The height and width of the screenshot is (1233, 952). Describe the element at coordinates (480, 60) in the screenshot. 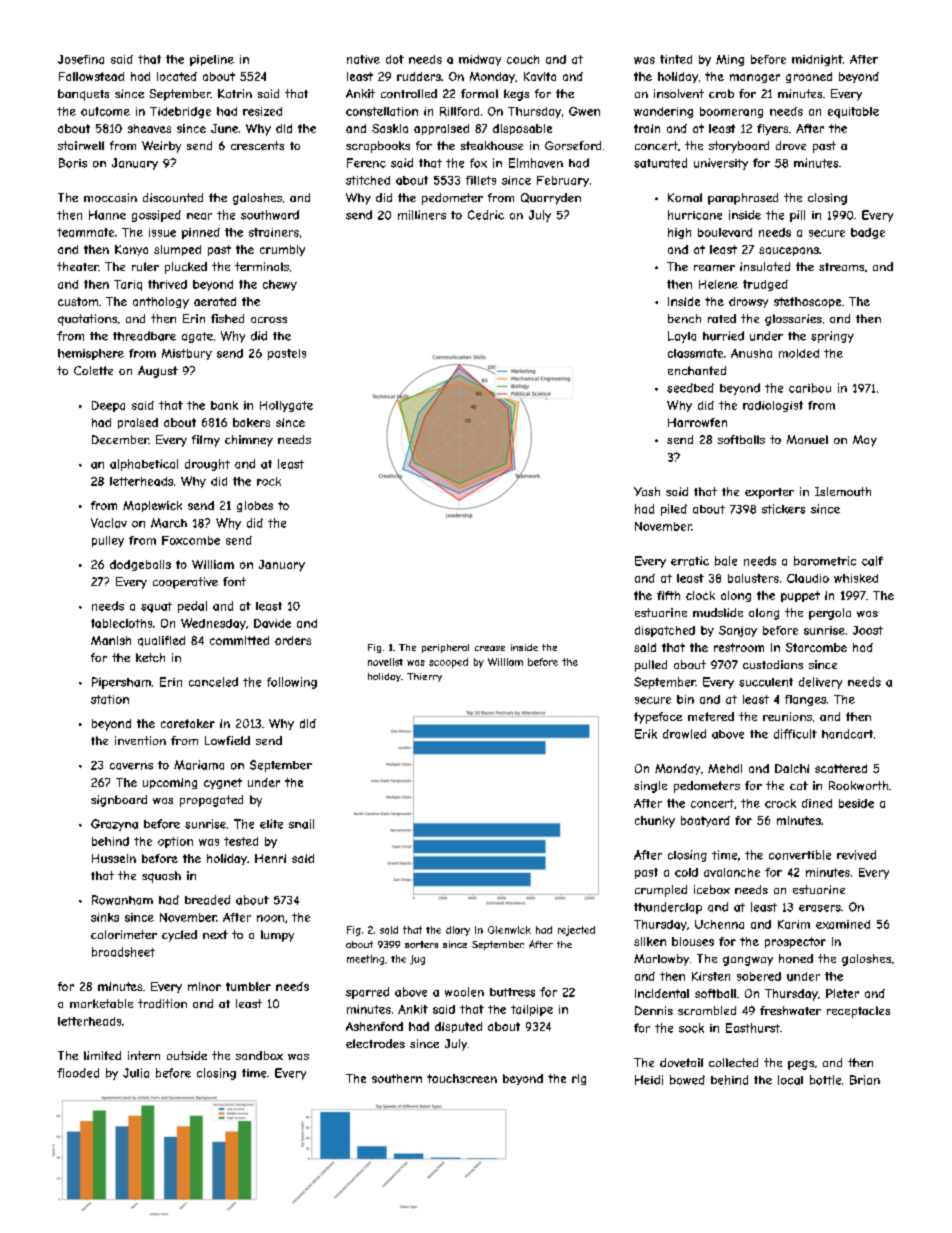

I see `midway` at that location.
